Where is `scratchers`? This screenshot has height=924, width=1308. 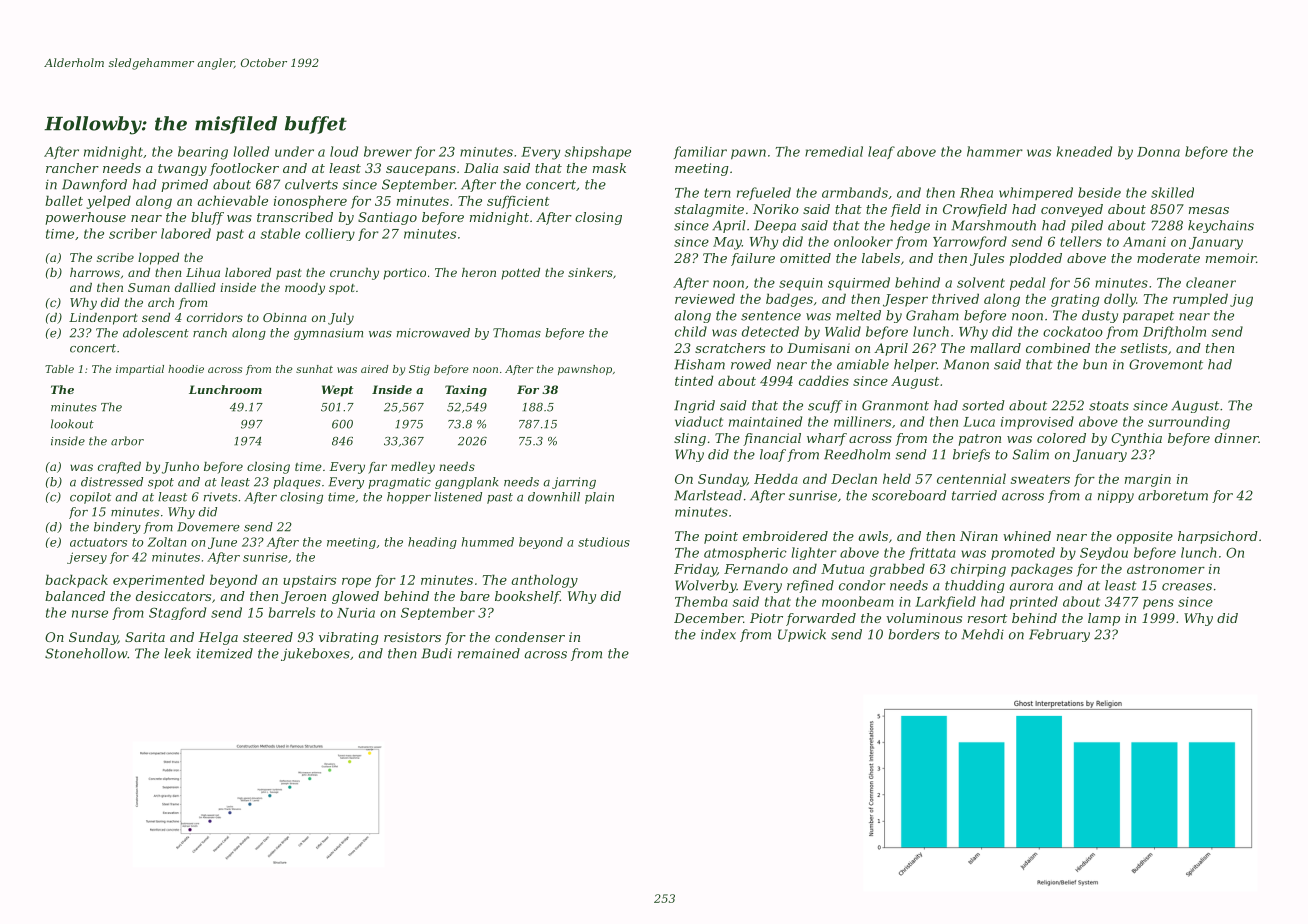 scratchers is located at coordinates (730, 348).
